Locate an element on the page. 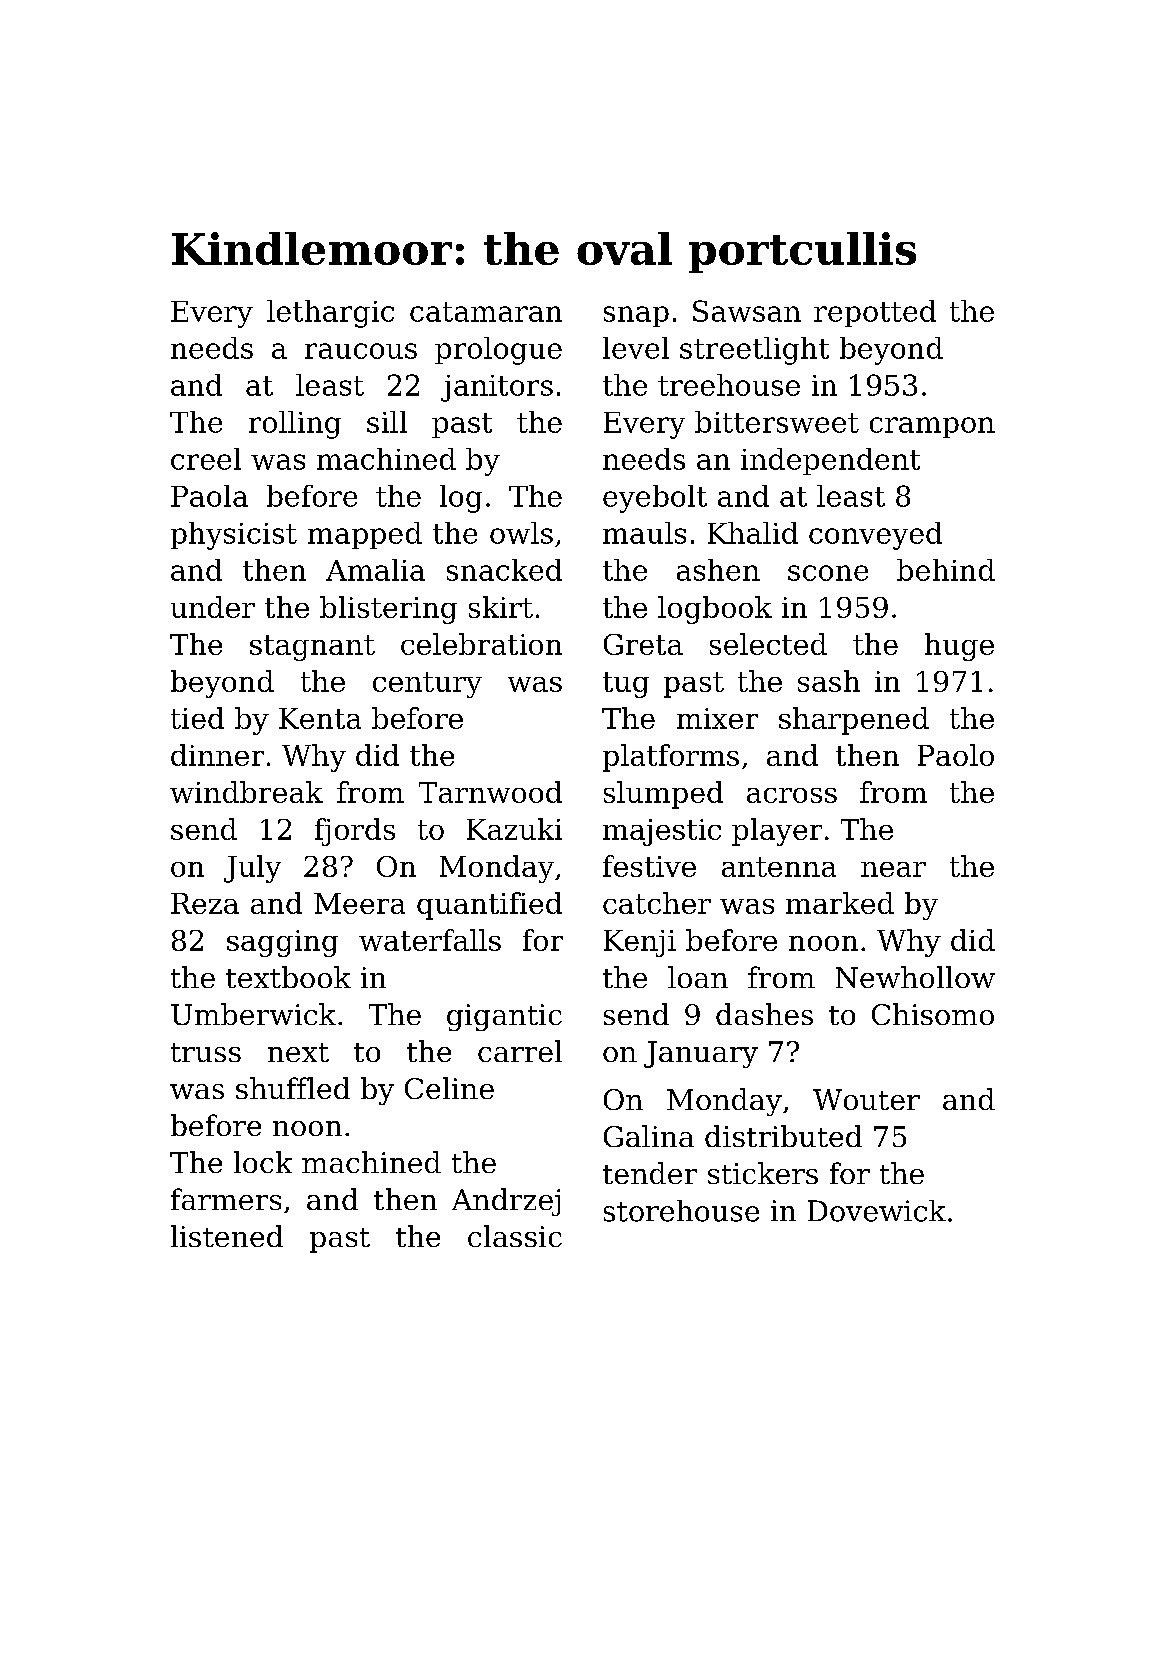 The height and width of the image is (1654, 1165). lock is located at coordinates (263, 1162).
